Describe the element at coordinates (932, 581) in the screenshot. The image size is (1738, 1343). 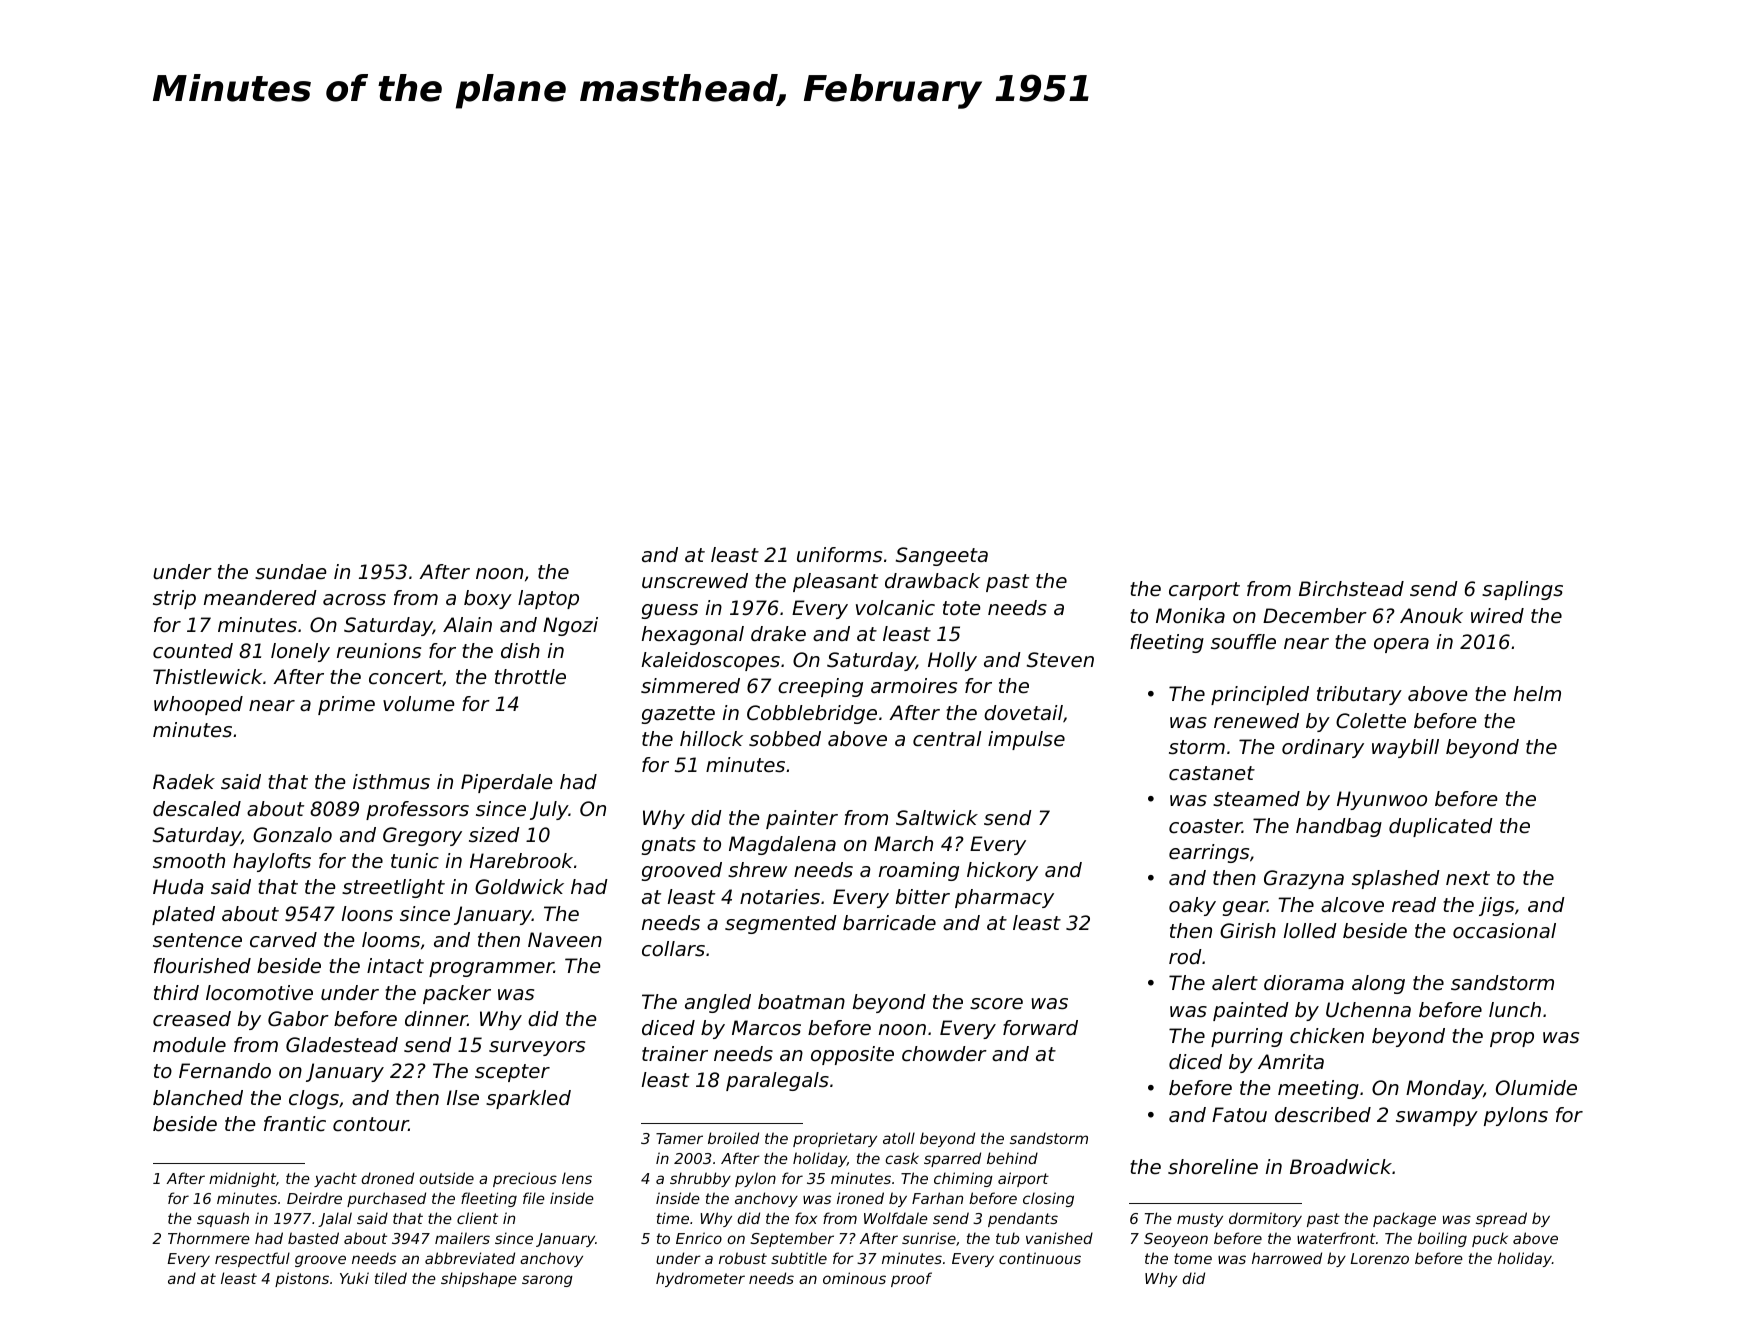
I see `drawback` at that location.
